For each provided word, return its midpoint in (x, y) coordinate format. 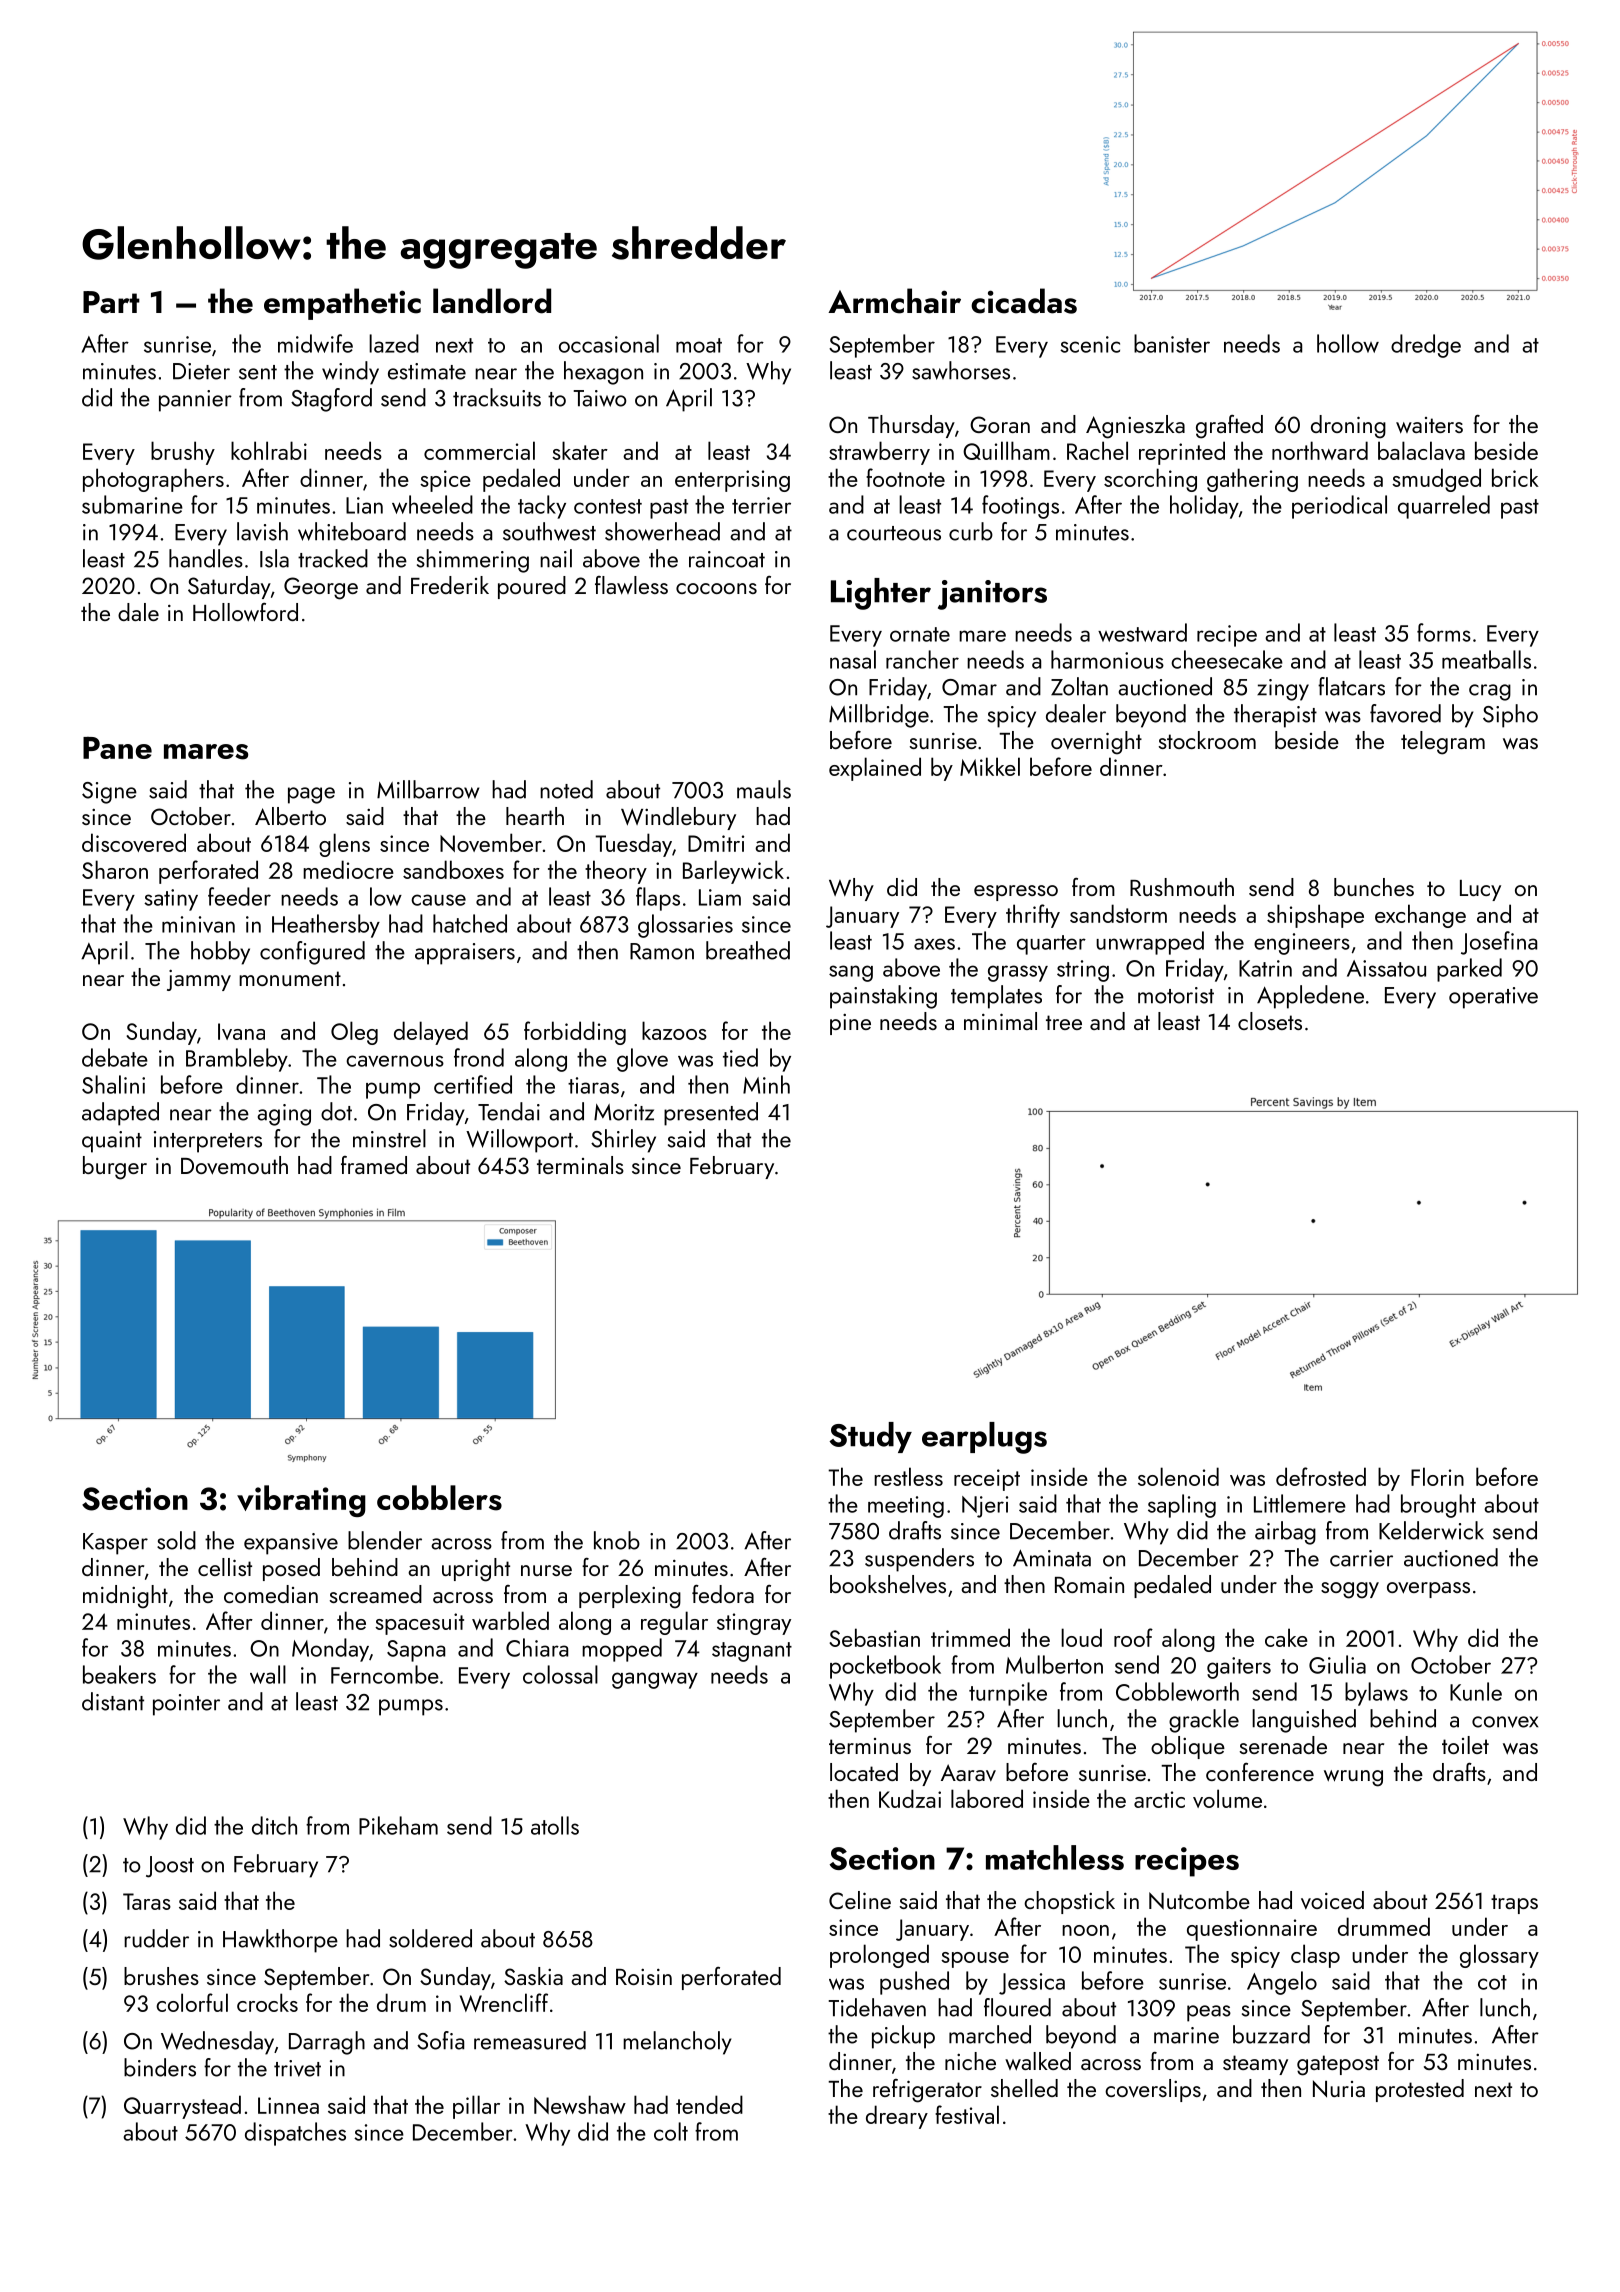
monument (290, 978)
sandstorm (1118, 913)
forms (1444, 632)
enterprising (732, 481)
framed (374, 1165)
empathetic (342, 304)
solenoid (1178, 1476)
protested (1420, 2090)
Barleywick (733, 872)
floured (1017, 2007)
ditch (274, 1825)
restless (908, 1476)
